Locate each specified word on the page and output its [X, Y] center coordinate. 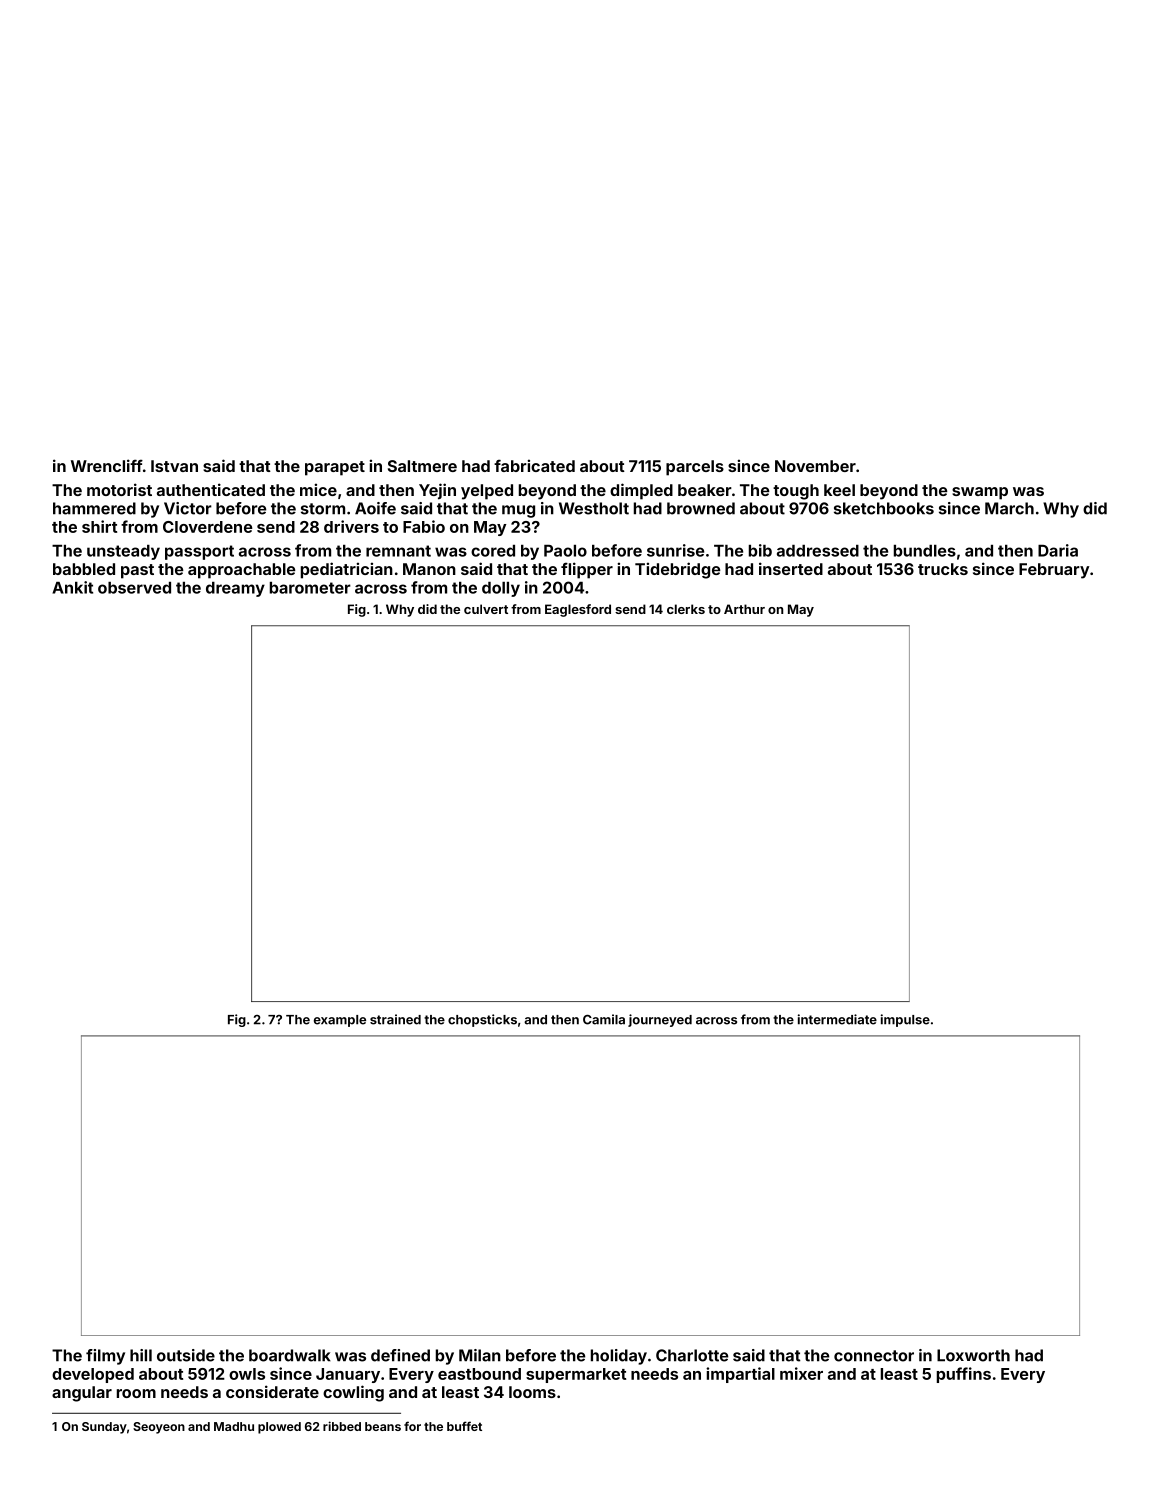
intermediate [837, 1019]
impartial [740, 1375]
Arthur [744, 609]
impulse [905, 1020]
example [340, 1021]
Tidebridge [677, 570]
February [1054, 571]
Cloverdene [207, 527]
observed [134, 588]
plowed [279, 1428]
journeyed [660, 1020]
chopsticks [482, 1020]
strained [395, 1019]
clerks [686, 609]
